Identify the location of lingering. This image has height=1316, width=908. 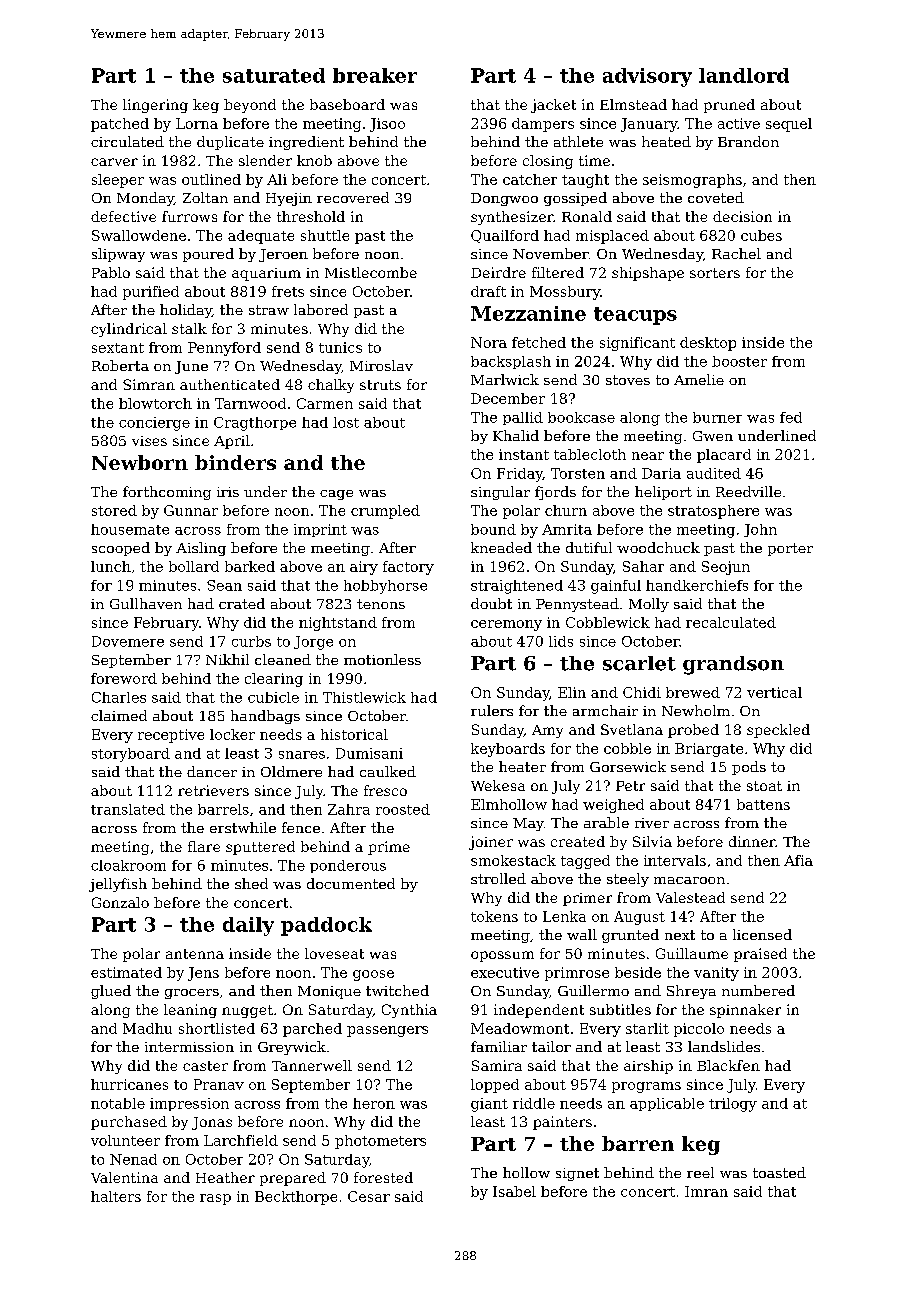
(155, 106).
